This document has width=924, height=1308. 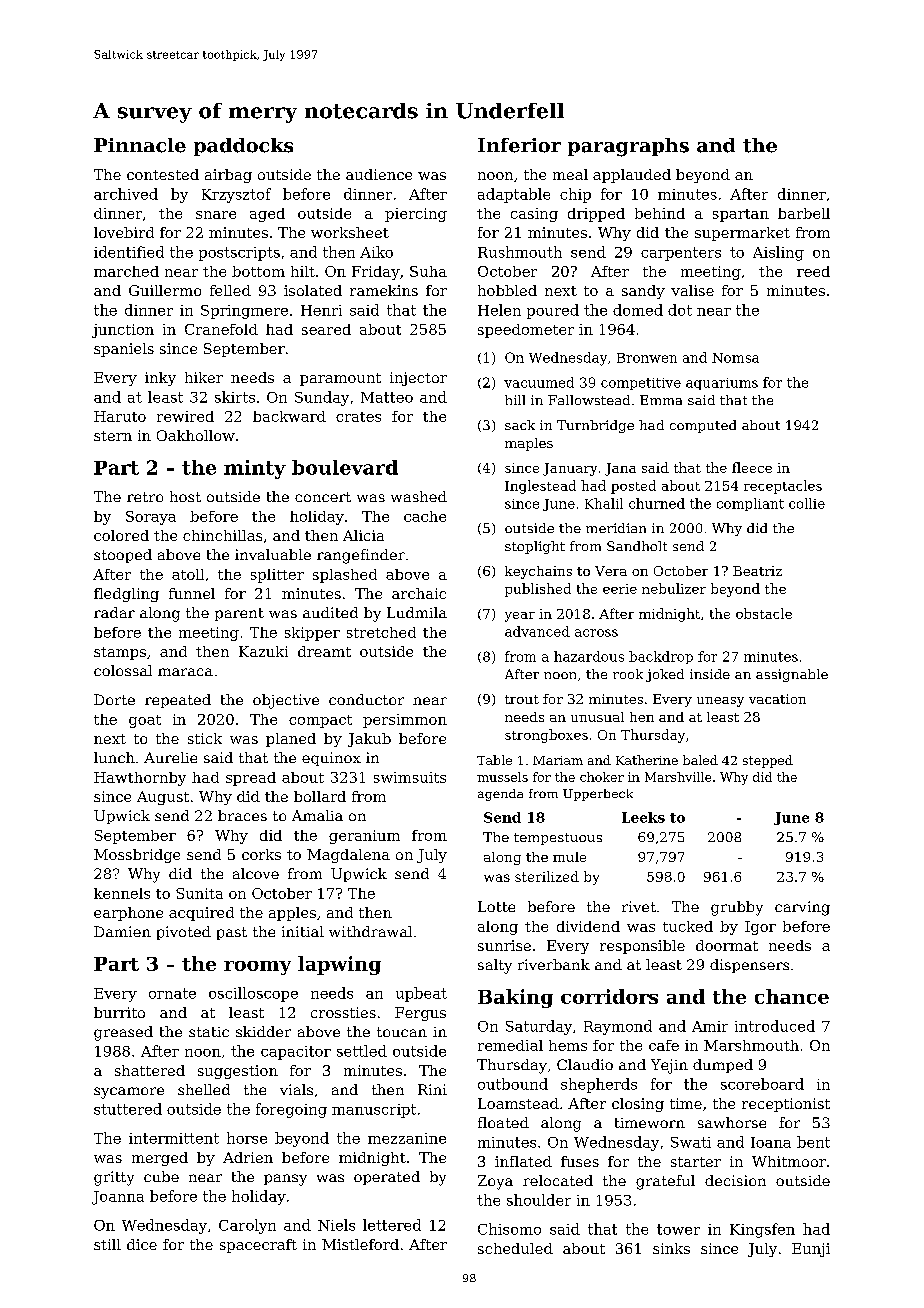 What do you see at coordinates (387, 397) in the document?
I see `Matteo` at bounding box center [387, 397].
